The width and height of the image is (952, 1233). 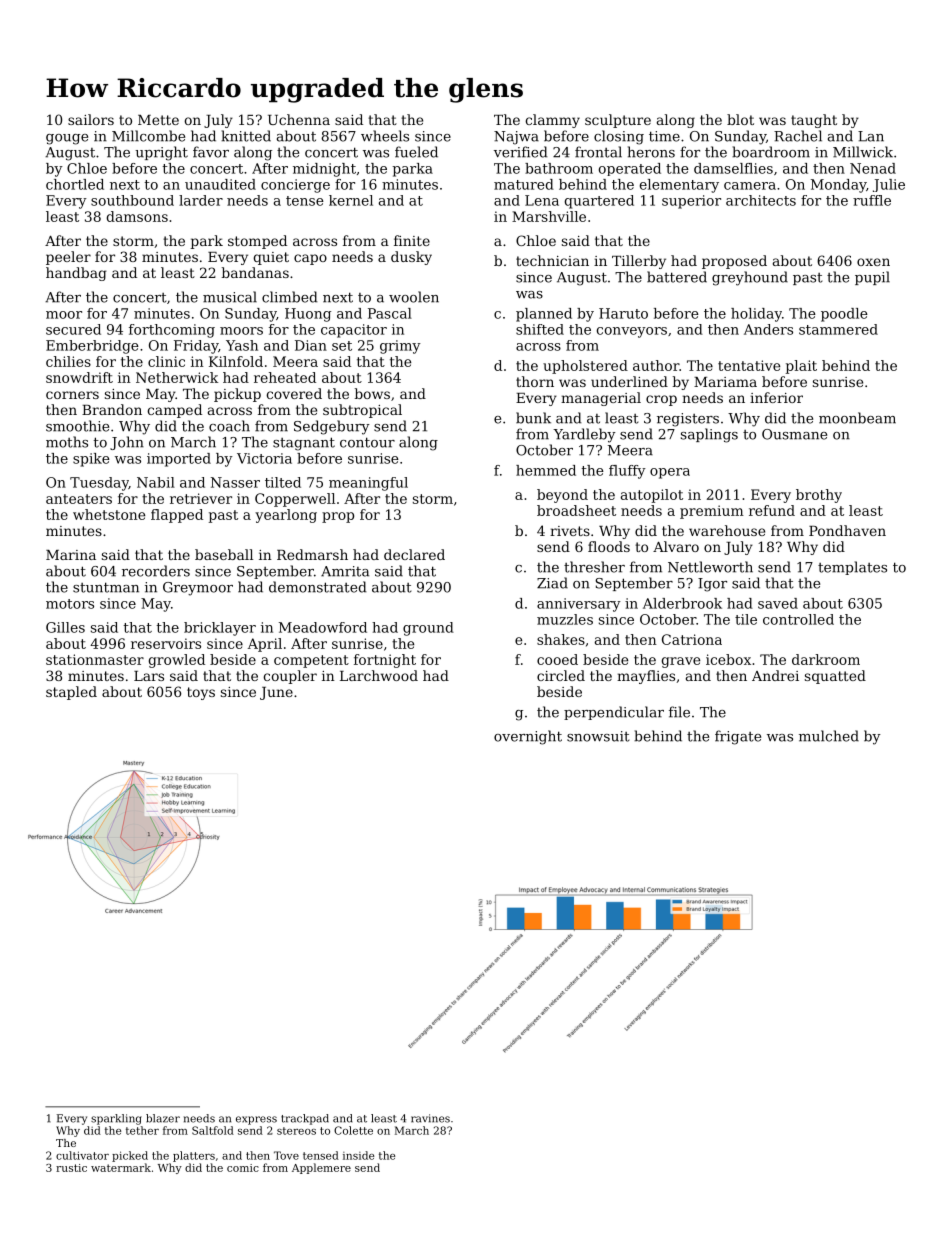 What do you see at coordinates (158, 120) in the image?
I see `Mette` at bounding box center [158, 120].
